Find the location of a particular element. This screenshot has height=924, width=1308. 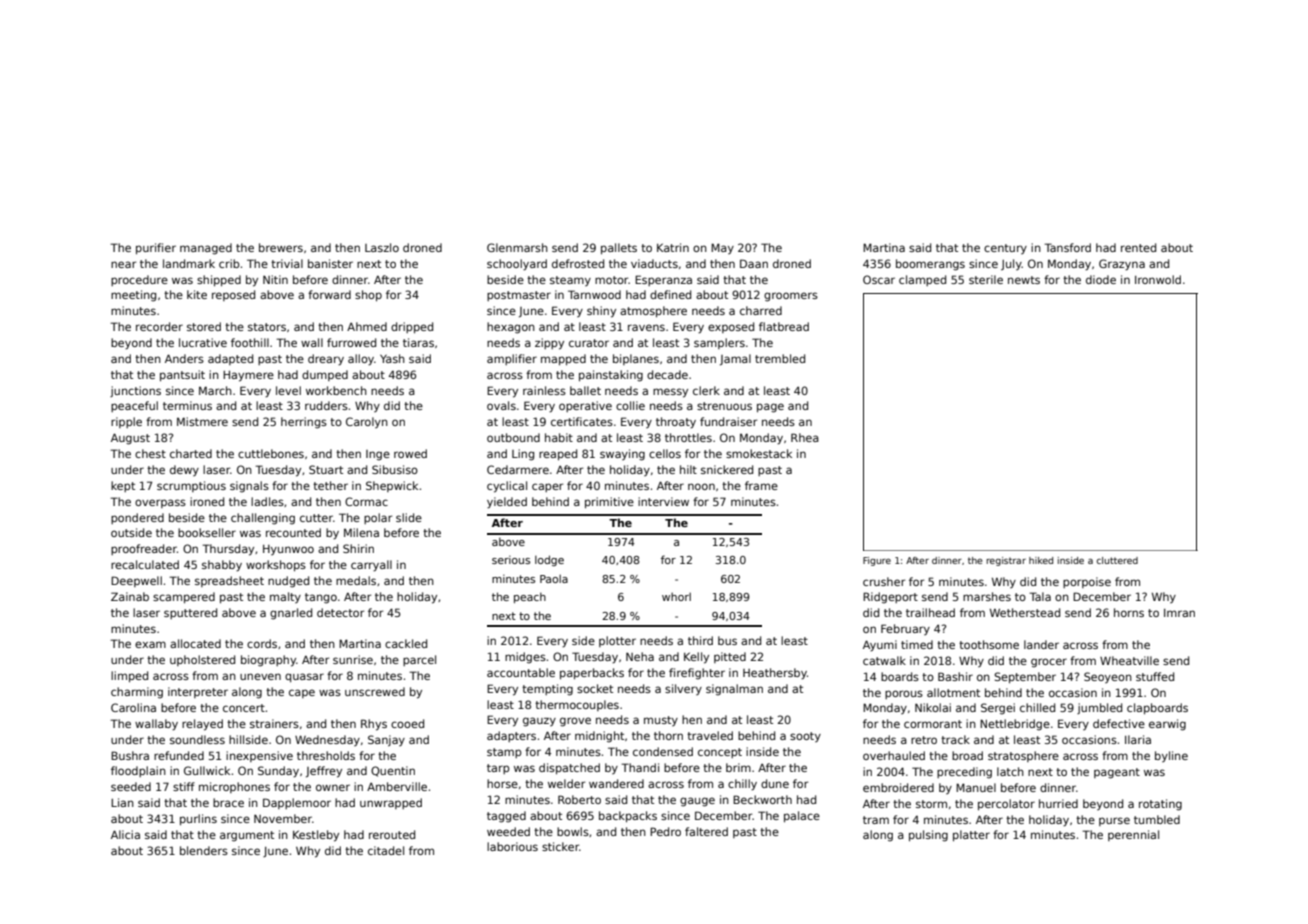

workbench is located at coordinates (336, 390).
